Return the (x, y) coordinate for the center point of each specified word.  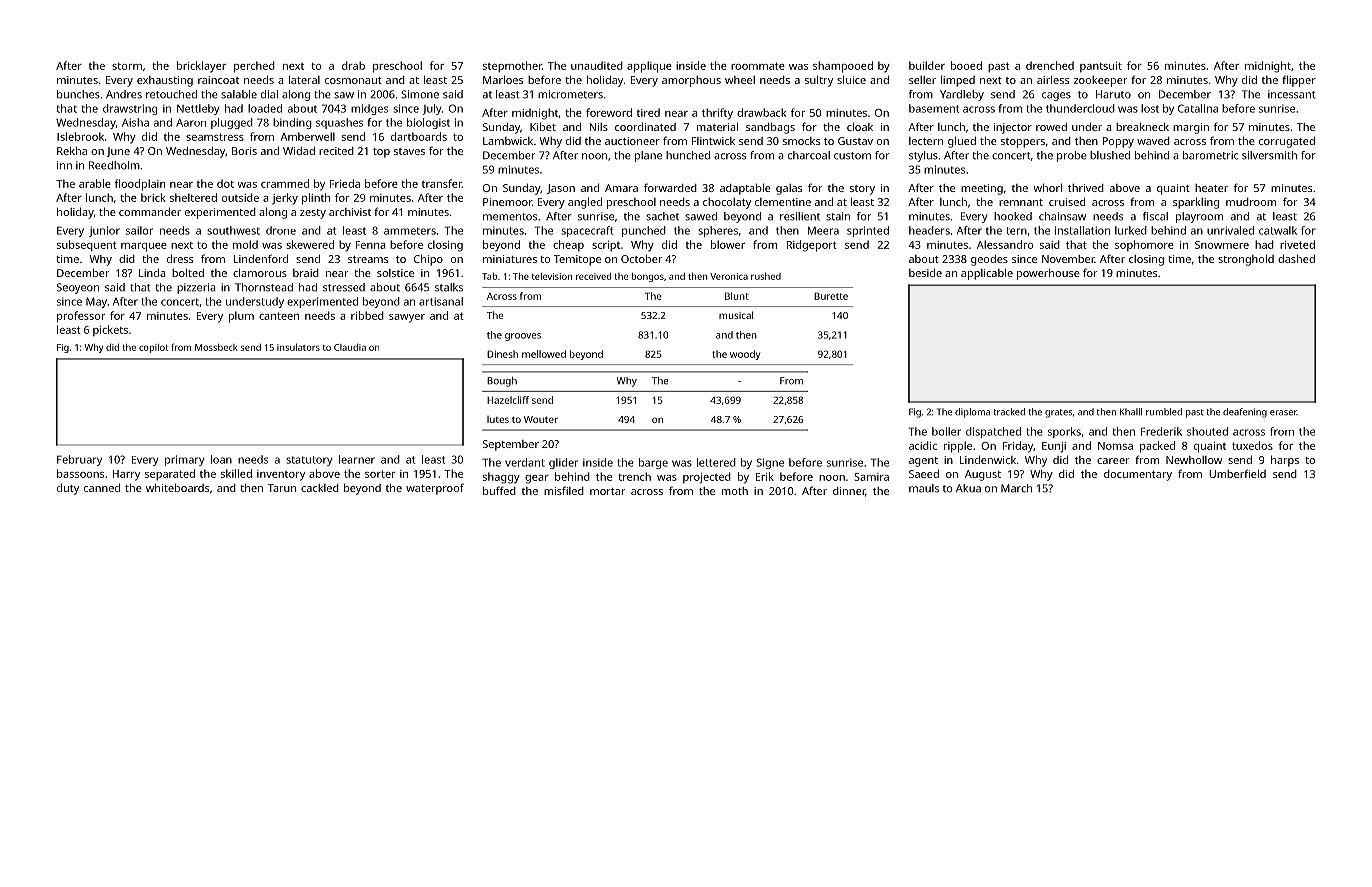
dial (269, 94)
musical (736, 315)
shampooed (843, 67)
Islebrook (80, 136)
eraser (1283, 413)
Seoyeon (78, 288)
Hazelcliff (508, 400)
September (511, 445)
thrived (1086, 188)
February (79, 460)
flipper (1299, 81)
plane (648, 156)
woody (745, 355)
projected (707, 478)
